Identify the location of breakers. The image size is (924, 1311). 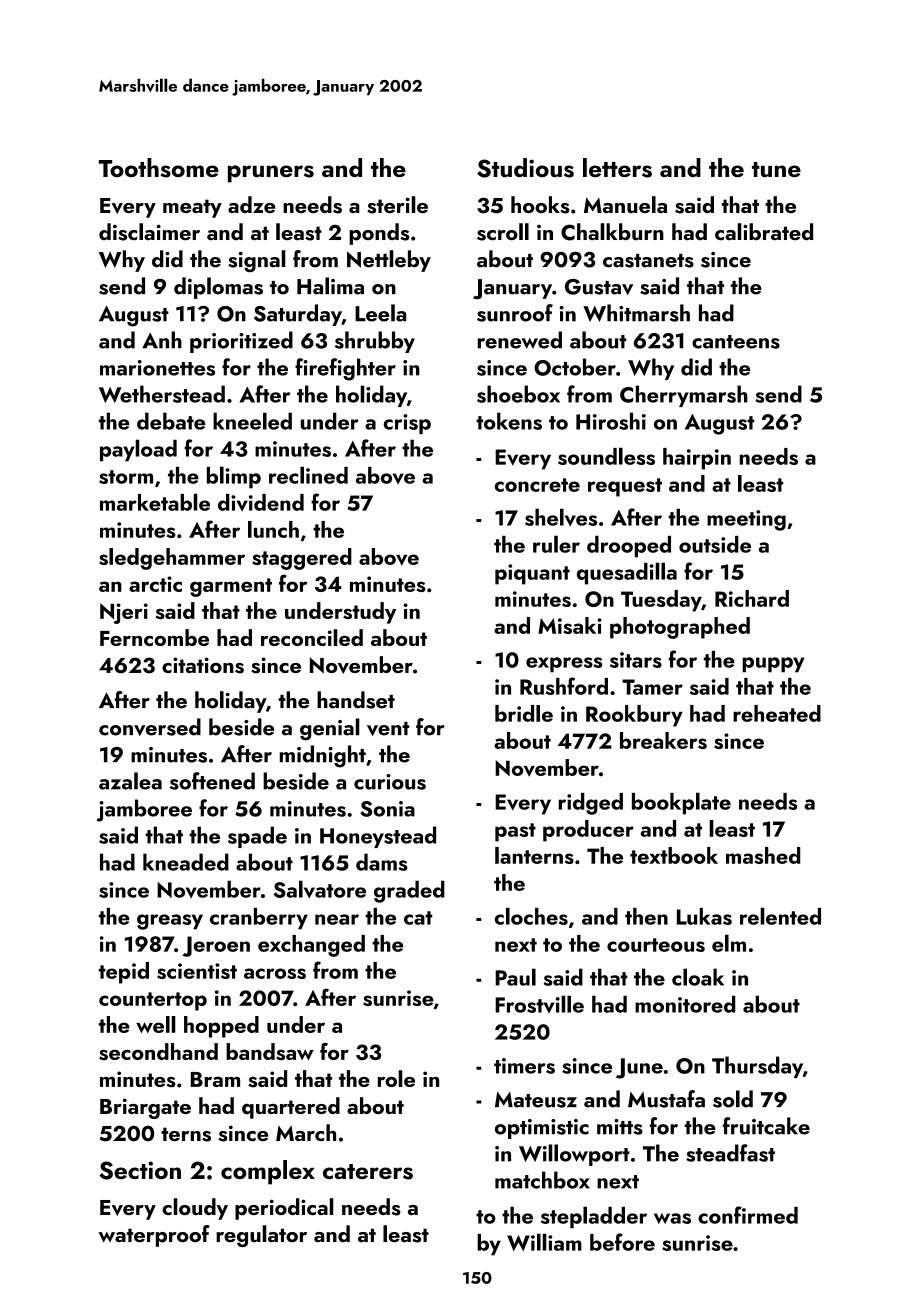
(663, 740).
